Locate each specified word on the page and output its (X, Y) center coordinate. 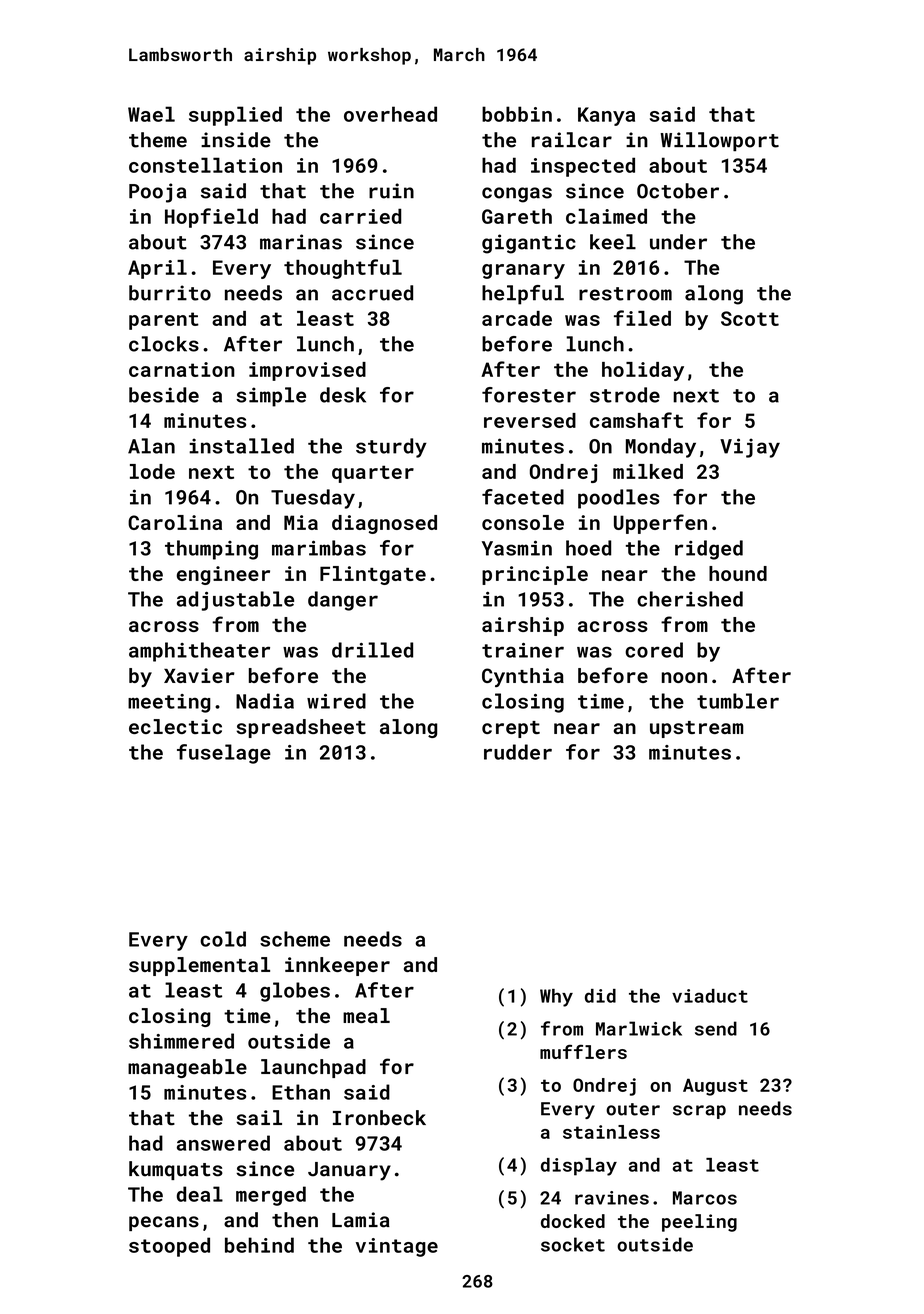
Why (556, 998)
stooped (169, 1247)
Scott (750, 318)
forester (529, 395)
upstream (696, 729)
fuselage (224, 754)
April (157, 269)
